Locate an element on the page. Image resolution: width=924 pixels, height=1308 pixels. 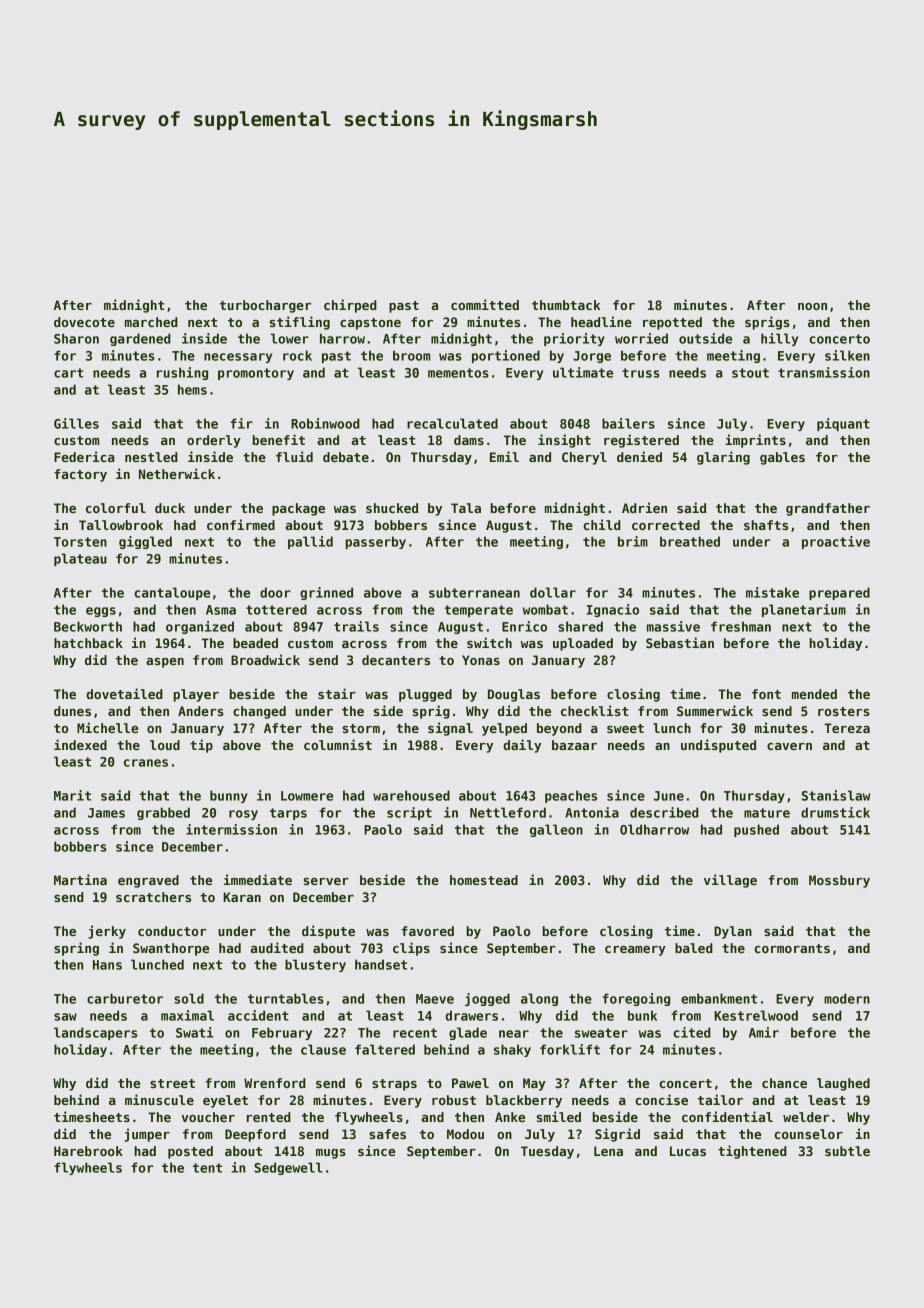
mugs is located at coordinates (331, 1154).
